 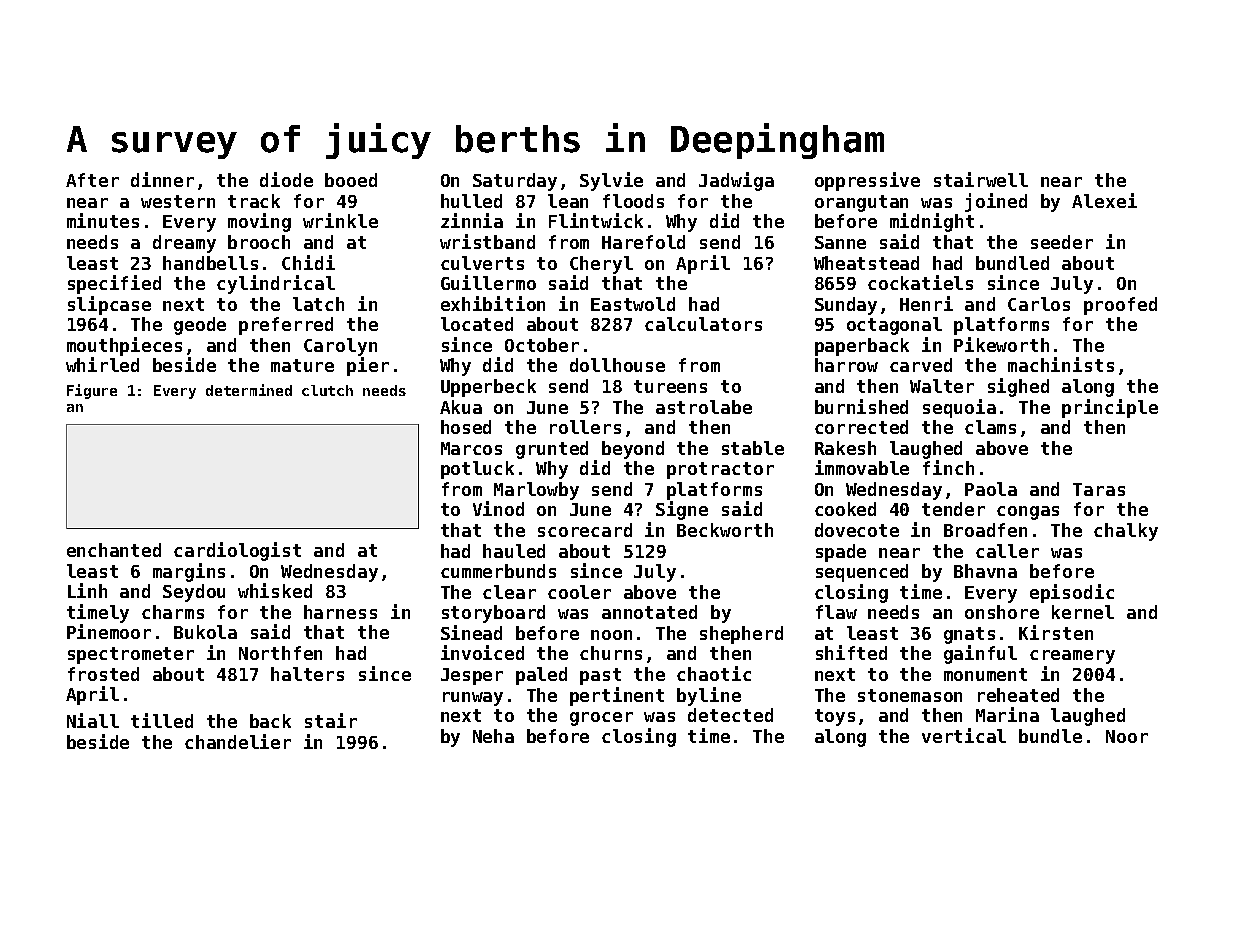 I want to click on enchanted, so click(x=114, y=550).
